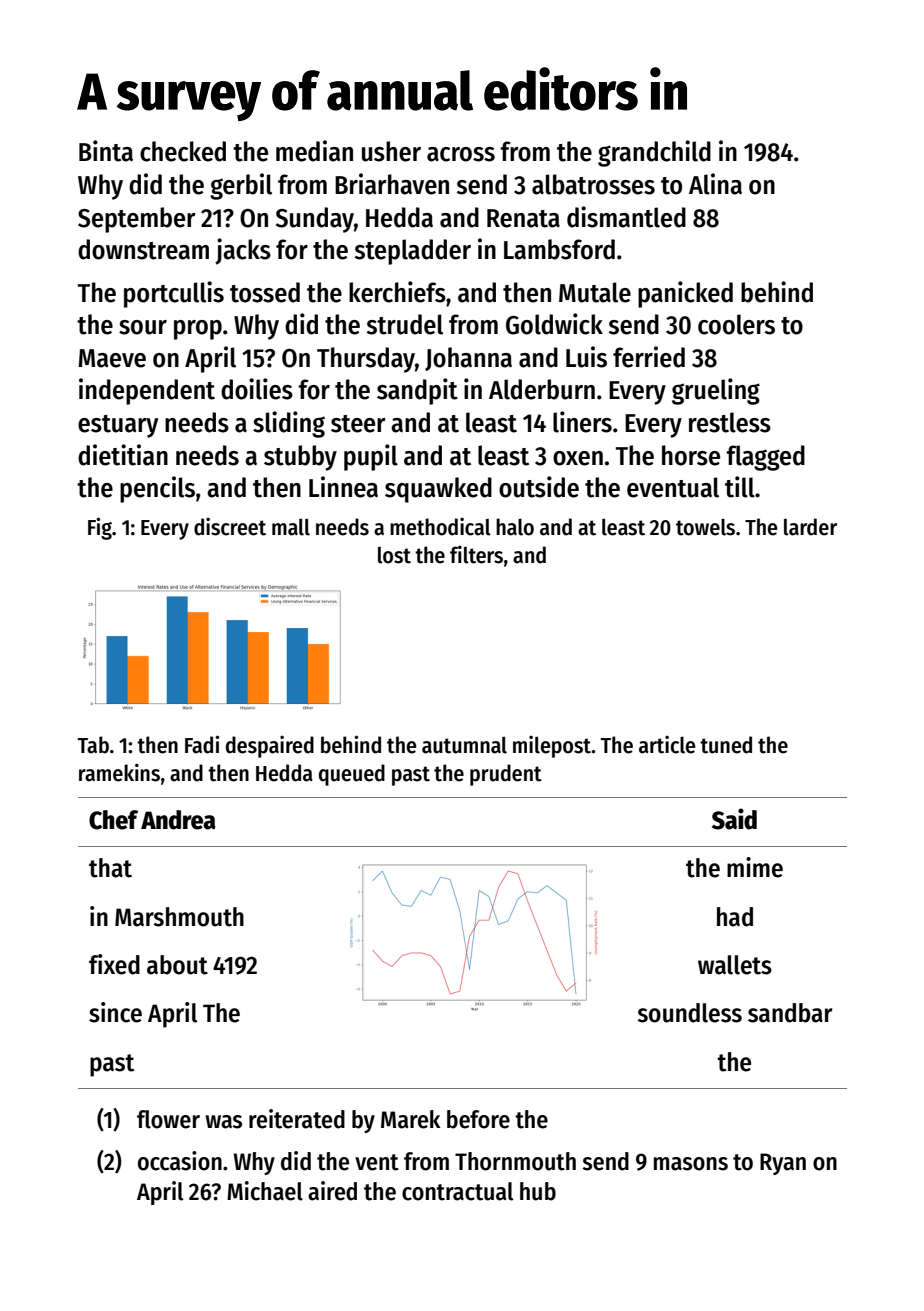  Describe the element at coordinates (358, 424) in the document. I see `steer` at that location.
